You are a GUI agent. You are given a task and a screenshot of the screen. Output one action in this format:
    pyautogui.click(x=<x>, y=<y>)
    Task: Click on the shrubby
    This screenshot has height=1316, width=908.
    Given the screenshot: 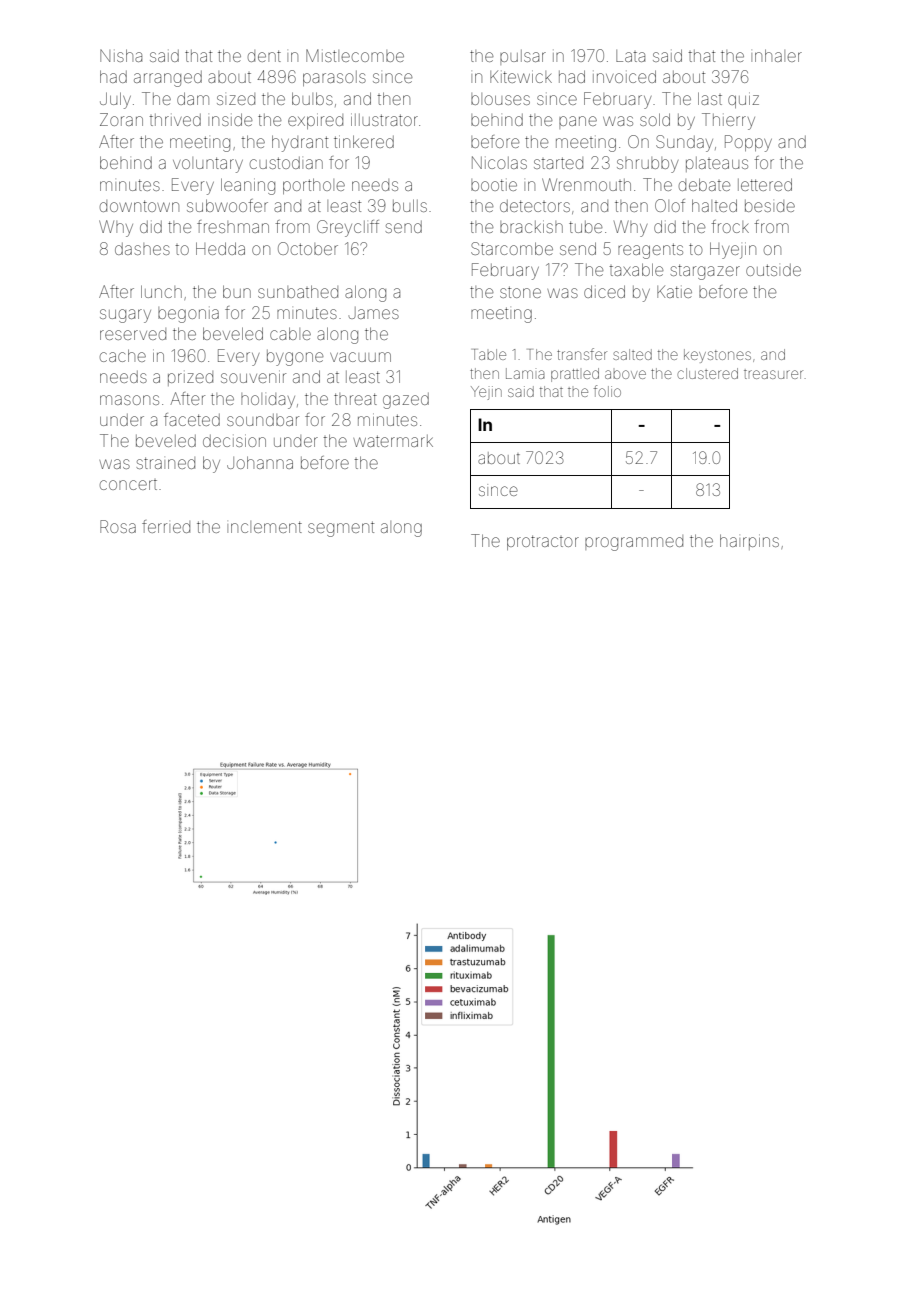 What is the action you would take?
    pyautogui.click(x=647, y=165)
